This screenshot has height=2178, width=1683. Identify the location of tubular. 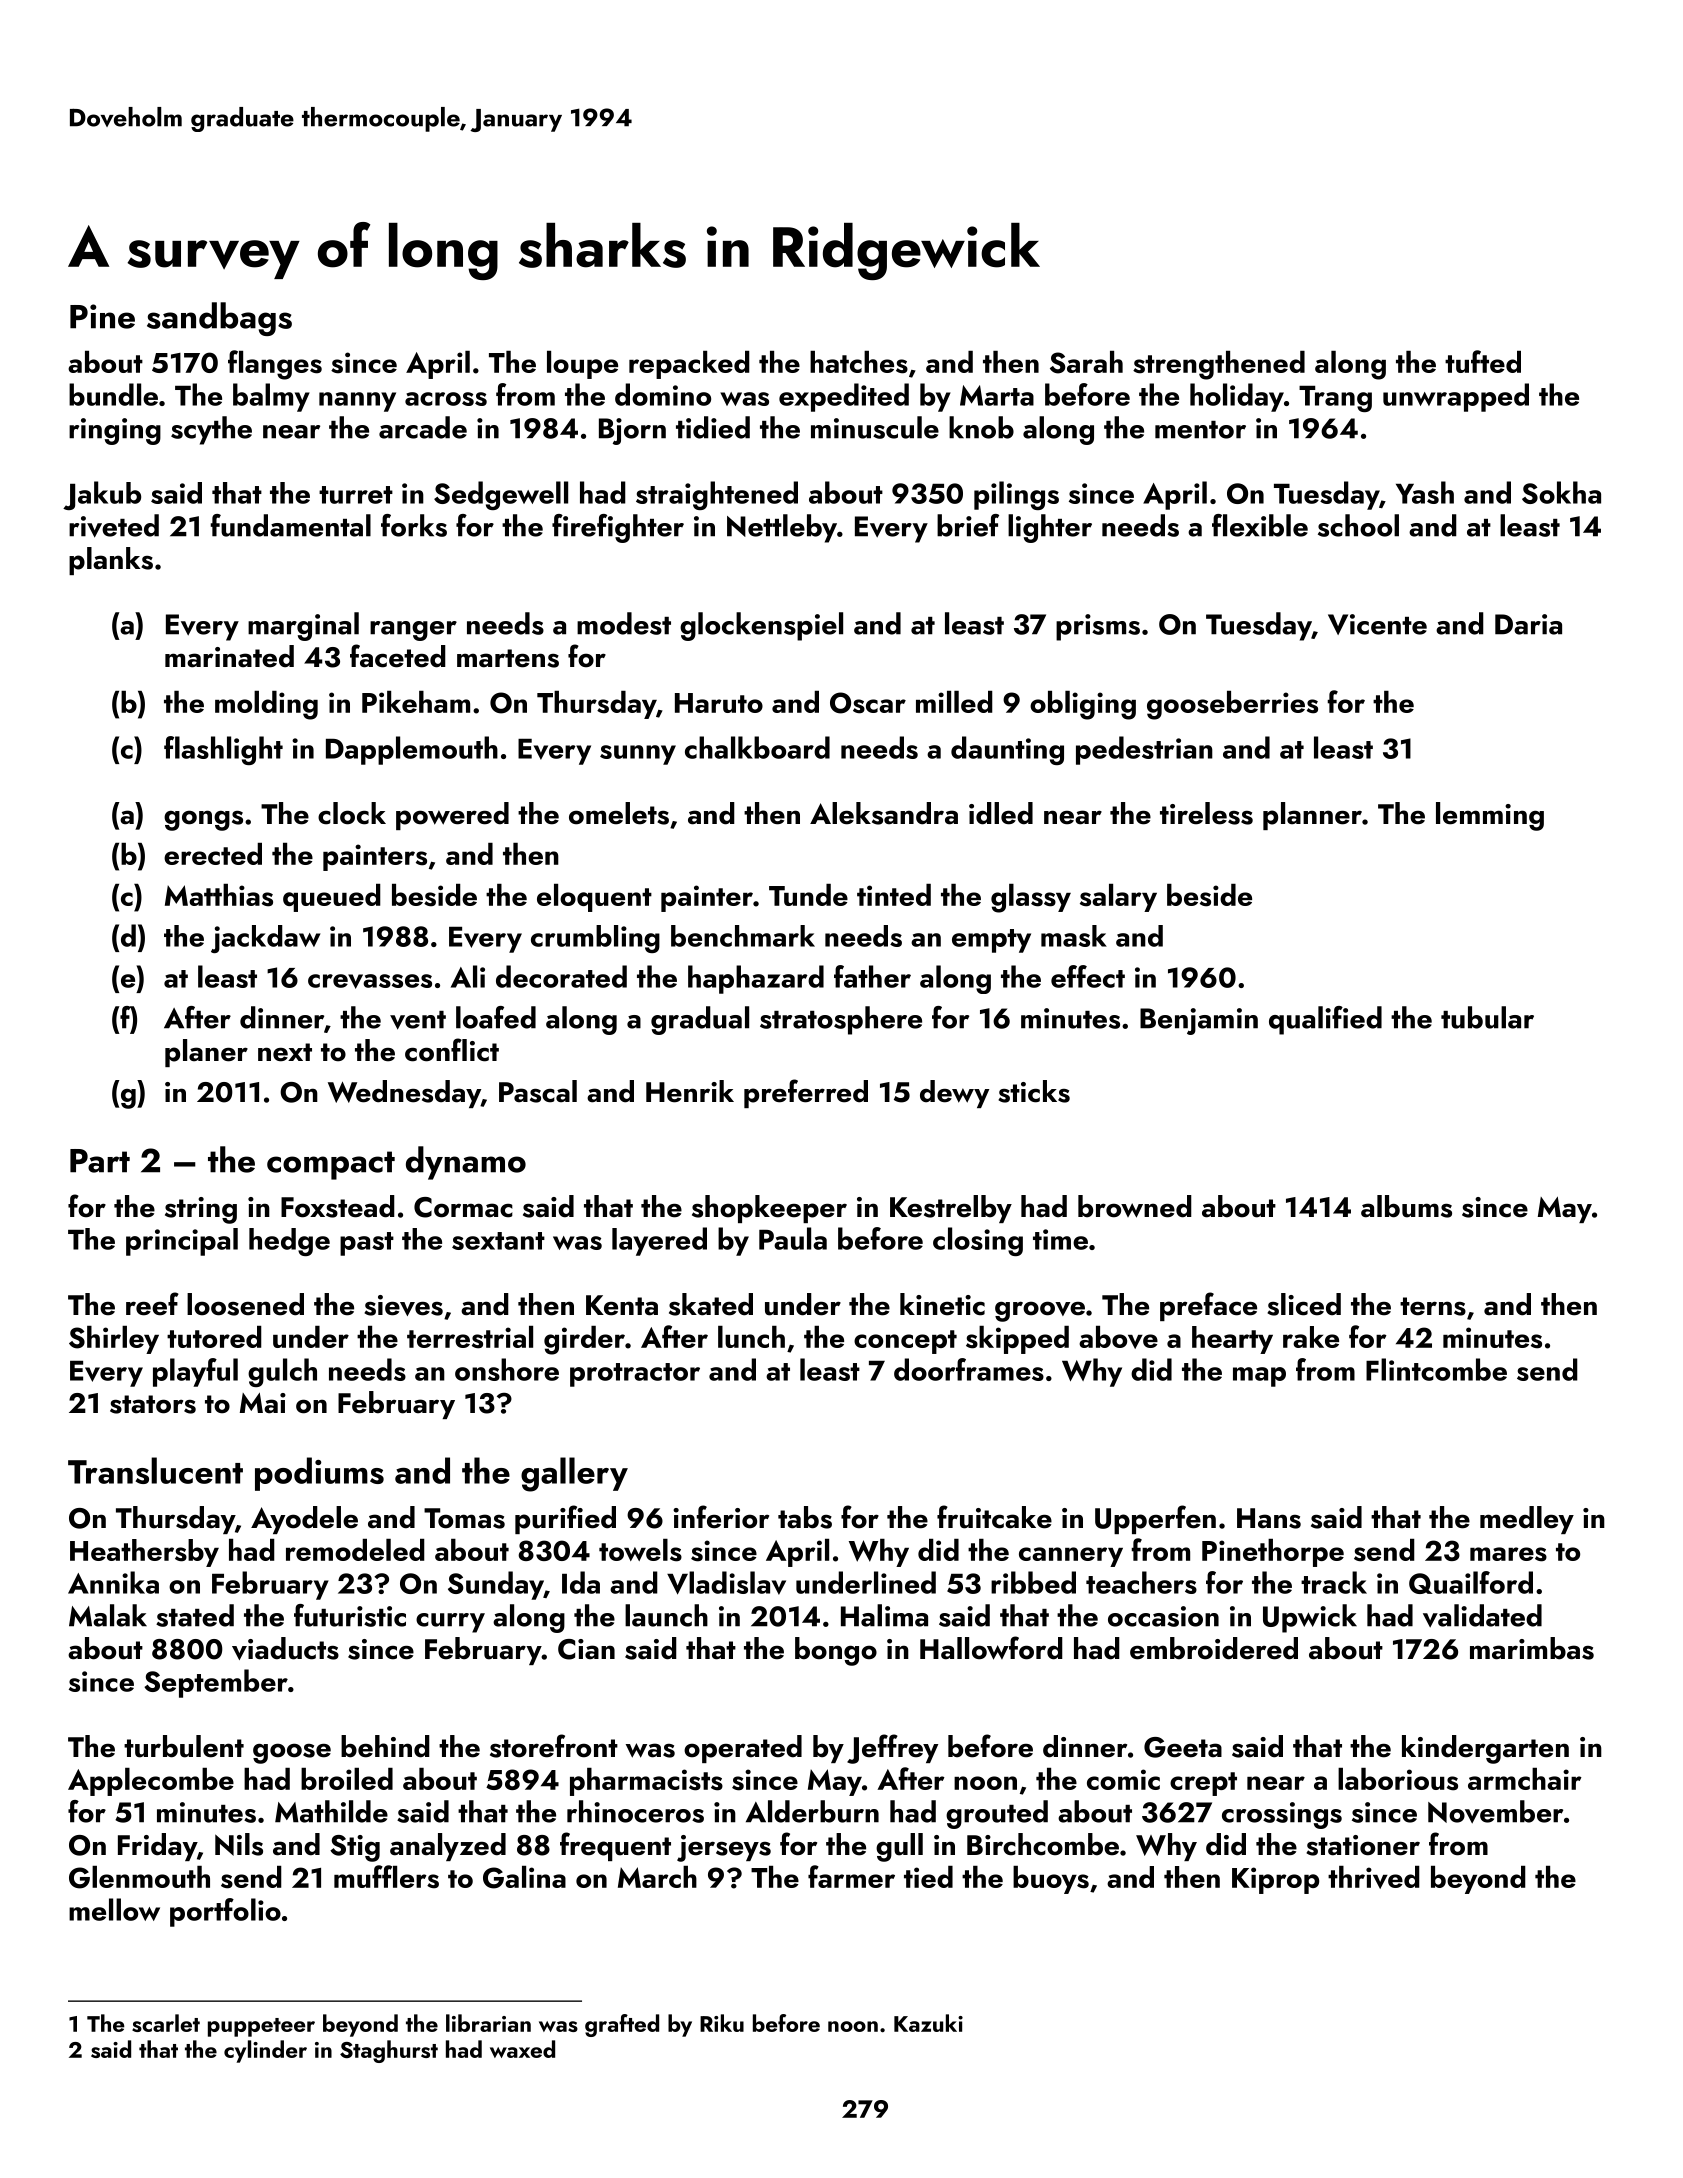
(1487, 1017).
